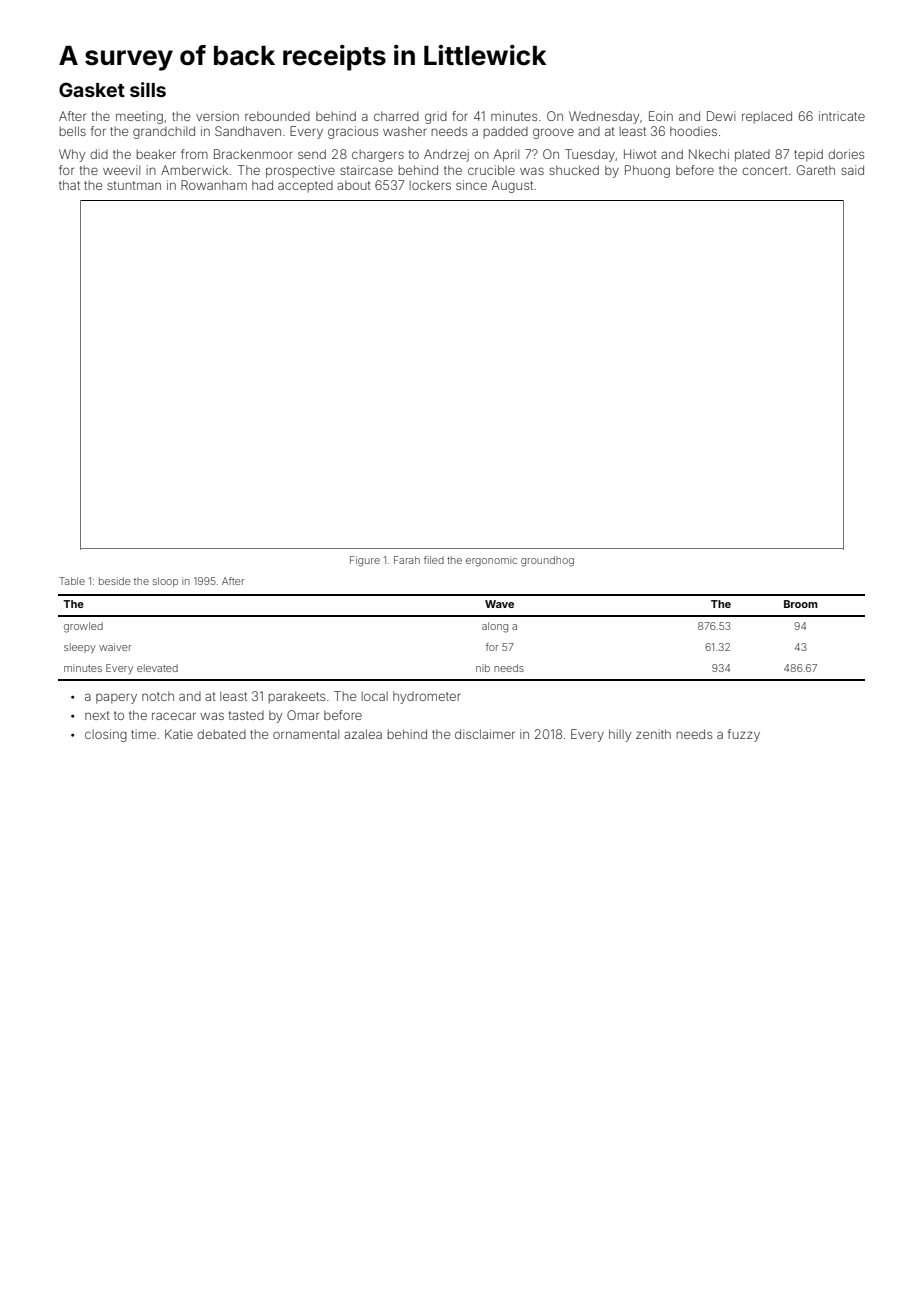  I want to click on ergonomic, so click(491, 561).
